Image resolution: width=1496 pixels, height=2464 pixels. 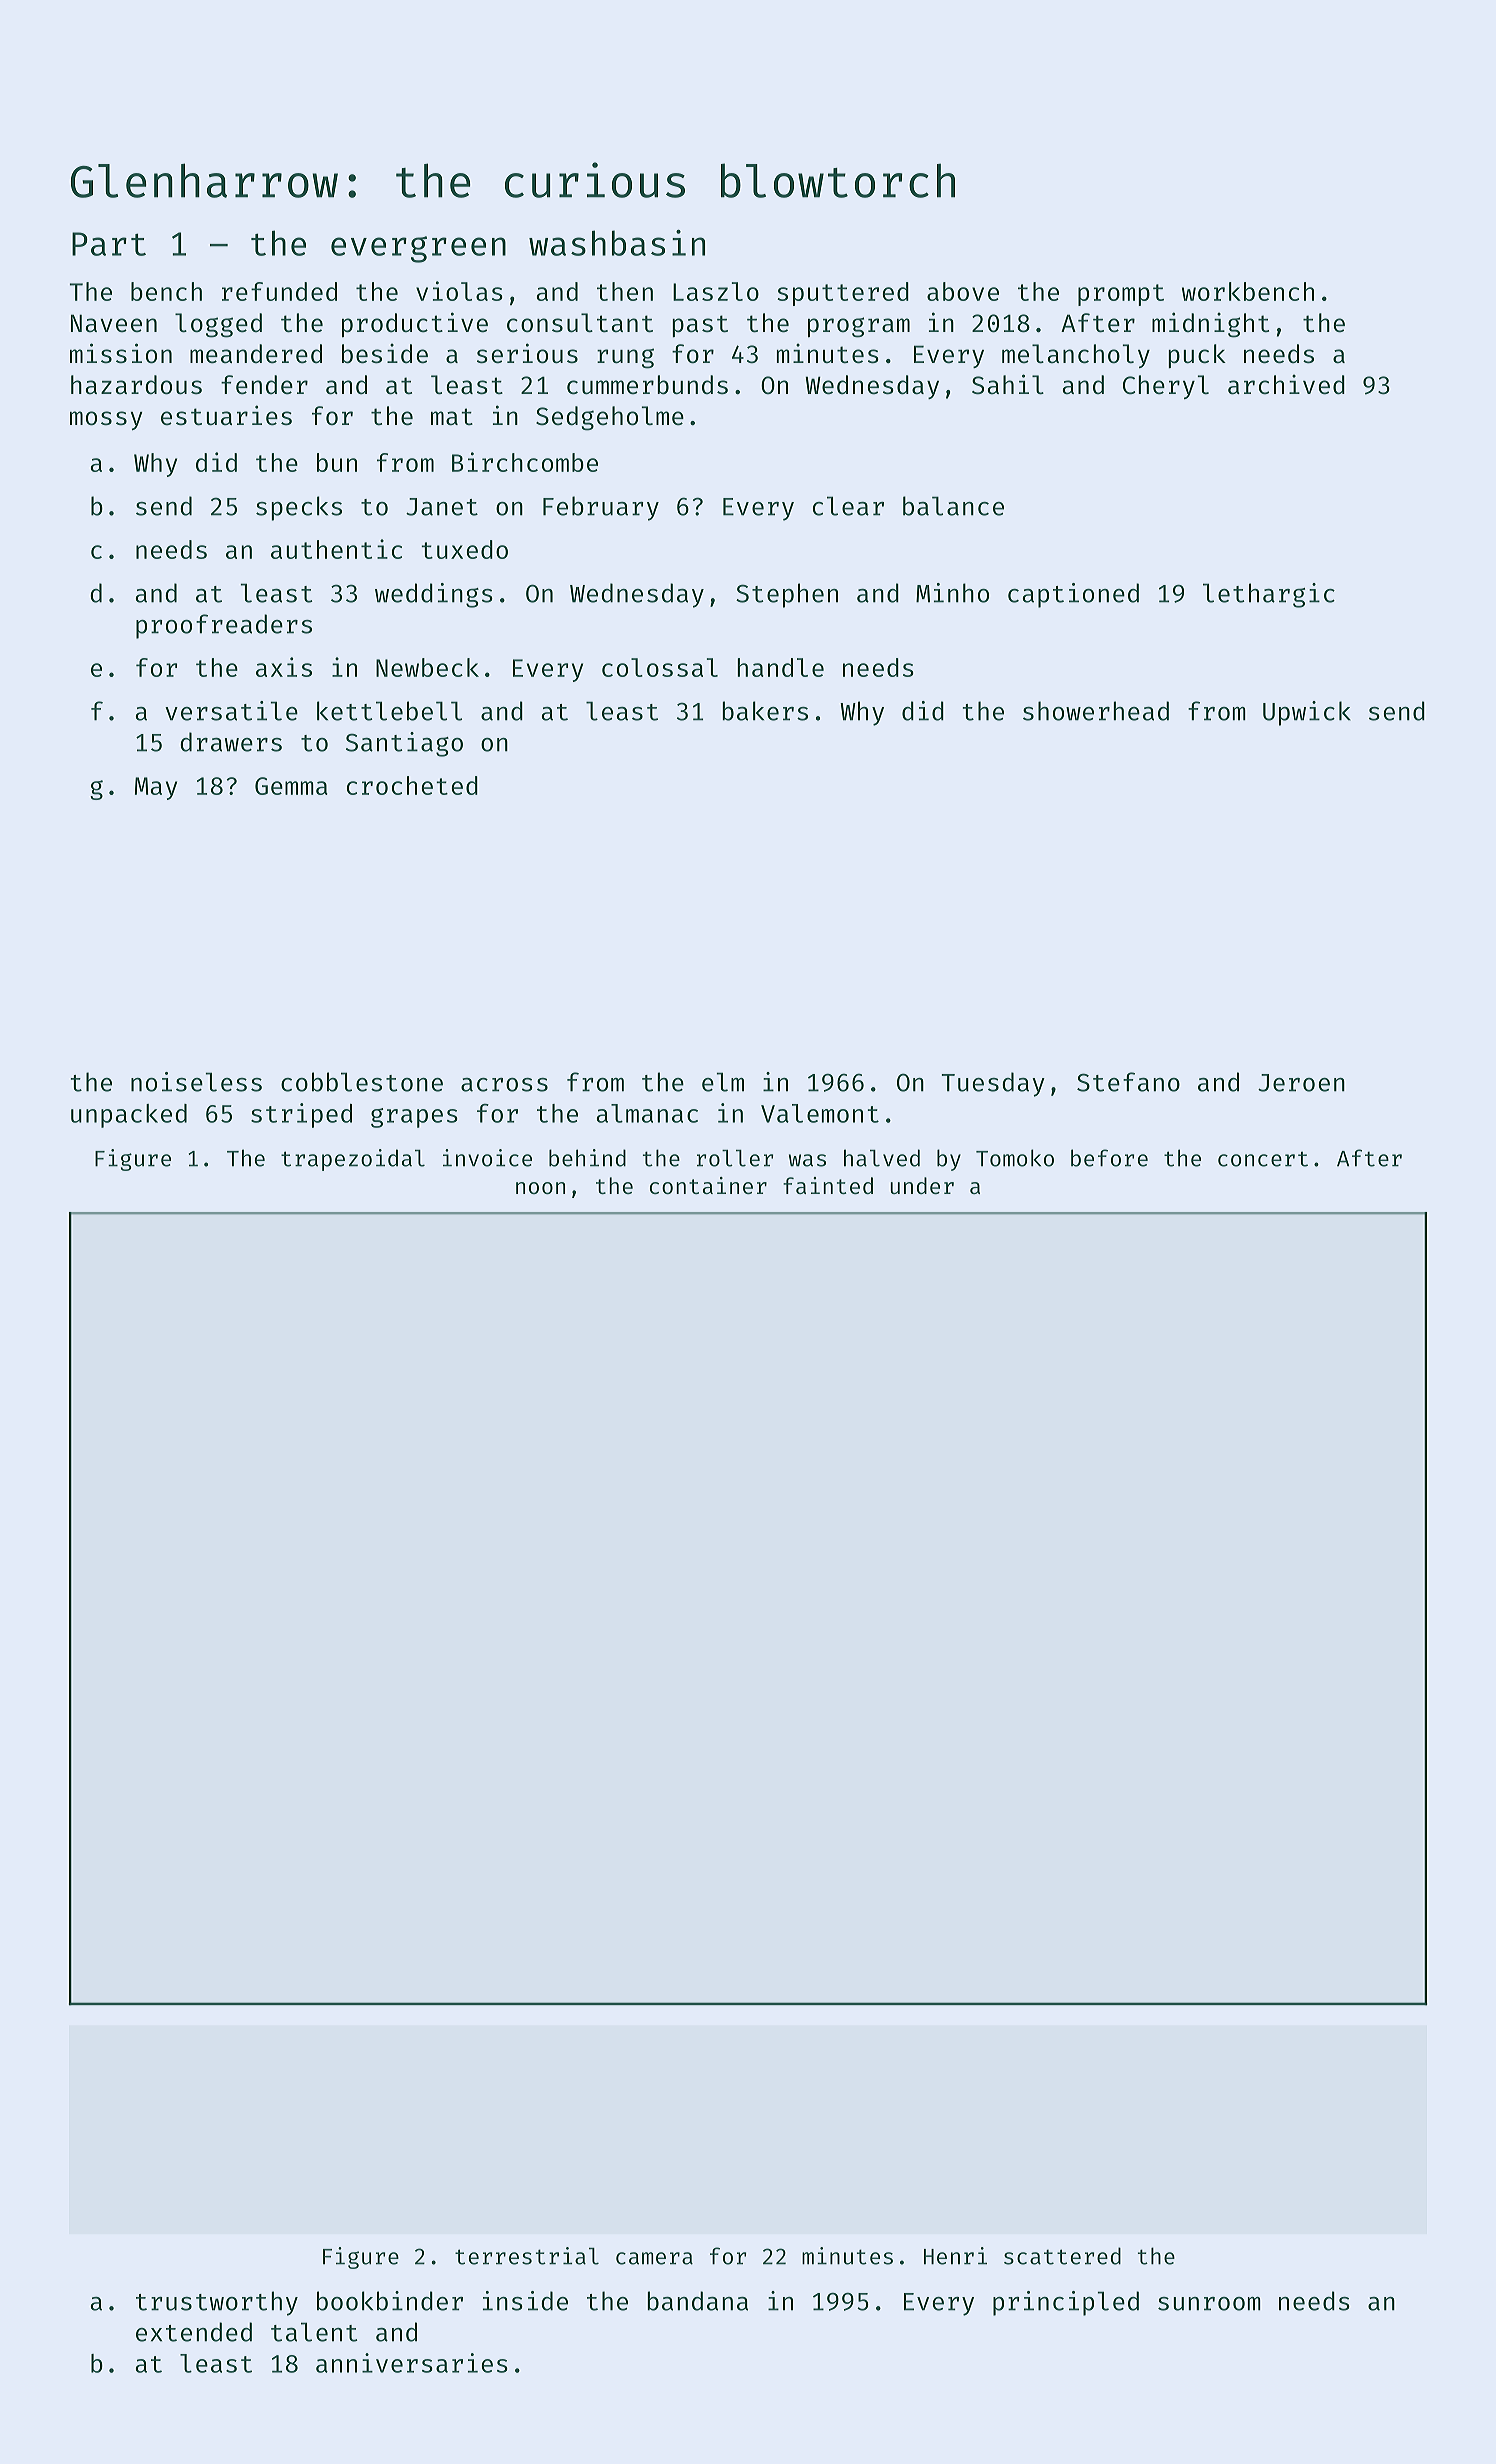 What do you see at coordinates (412, 2363) in the document?
I see `anniversaries` at bounding box center [412, 2363].
